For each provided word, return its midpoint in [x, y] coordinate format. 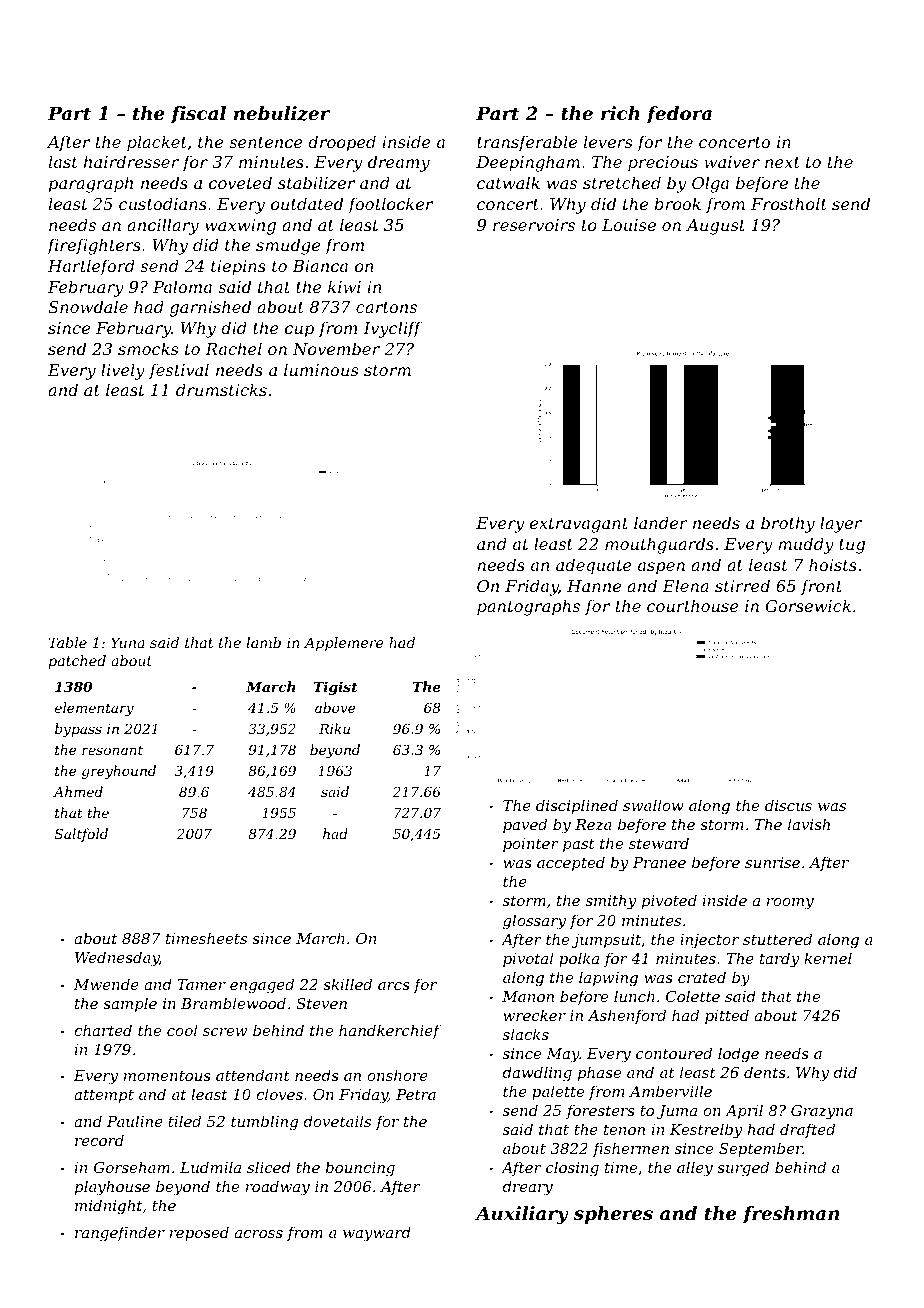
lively [123, 371]
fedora [679, 115]
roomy [790, 904]
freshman [791, 1215]
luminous [321, 369]
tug [852, 546]
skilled [347, 984]
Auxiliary [522, 1215]
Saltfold [81, 835]
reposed [199, 1233]
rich [620, 113]
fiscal [198, 115]
